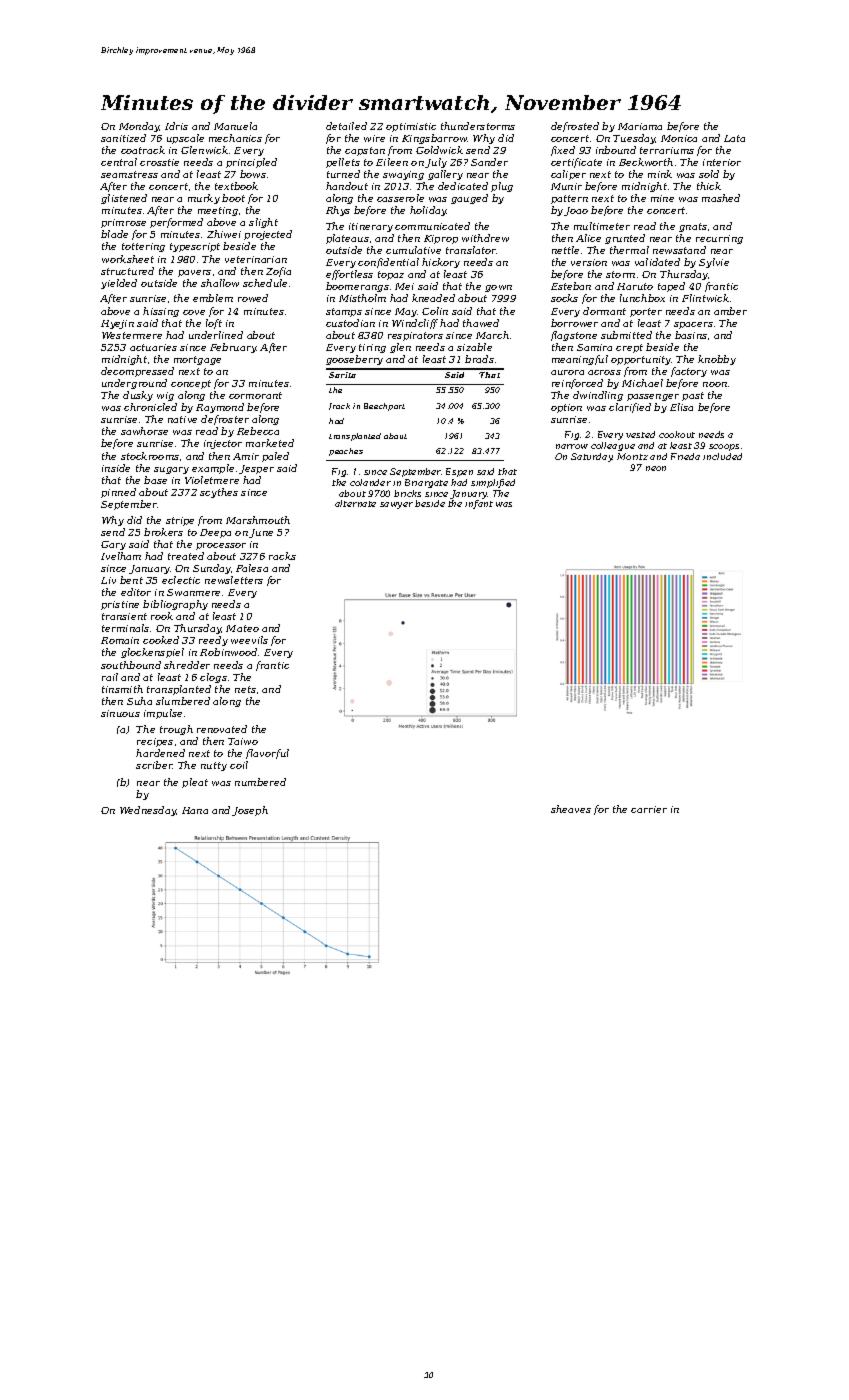 The image size is (849, 1400). Describe the element at coordinates (459, 472) in the screenshot. I see `Espen` at that location.
